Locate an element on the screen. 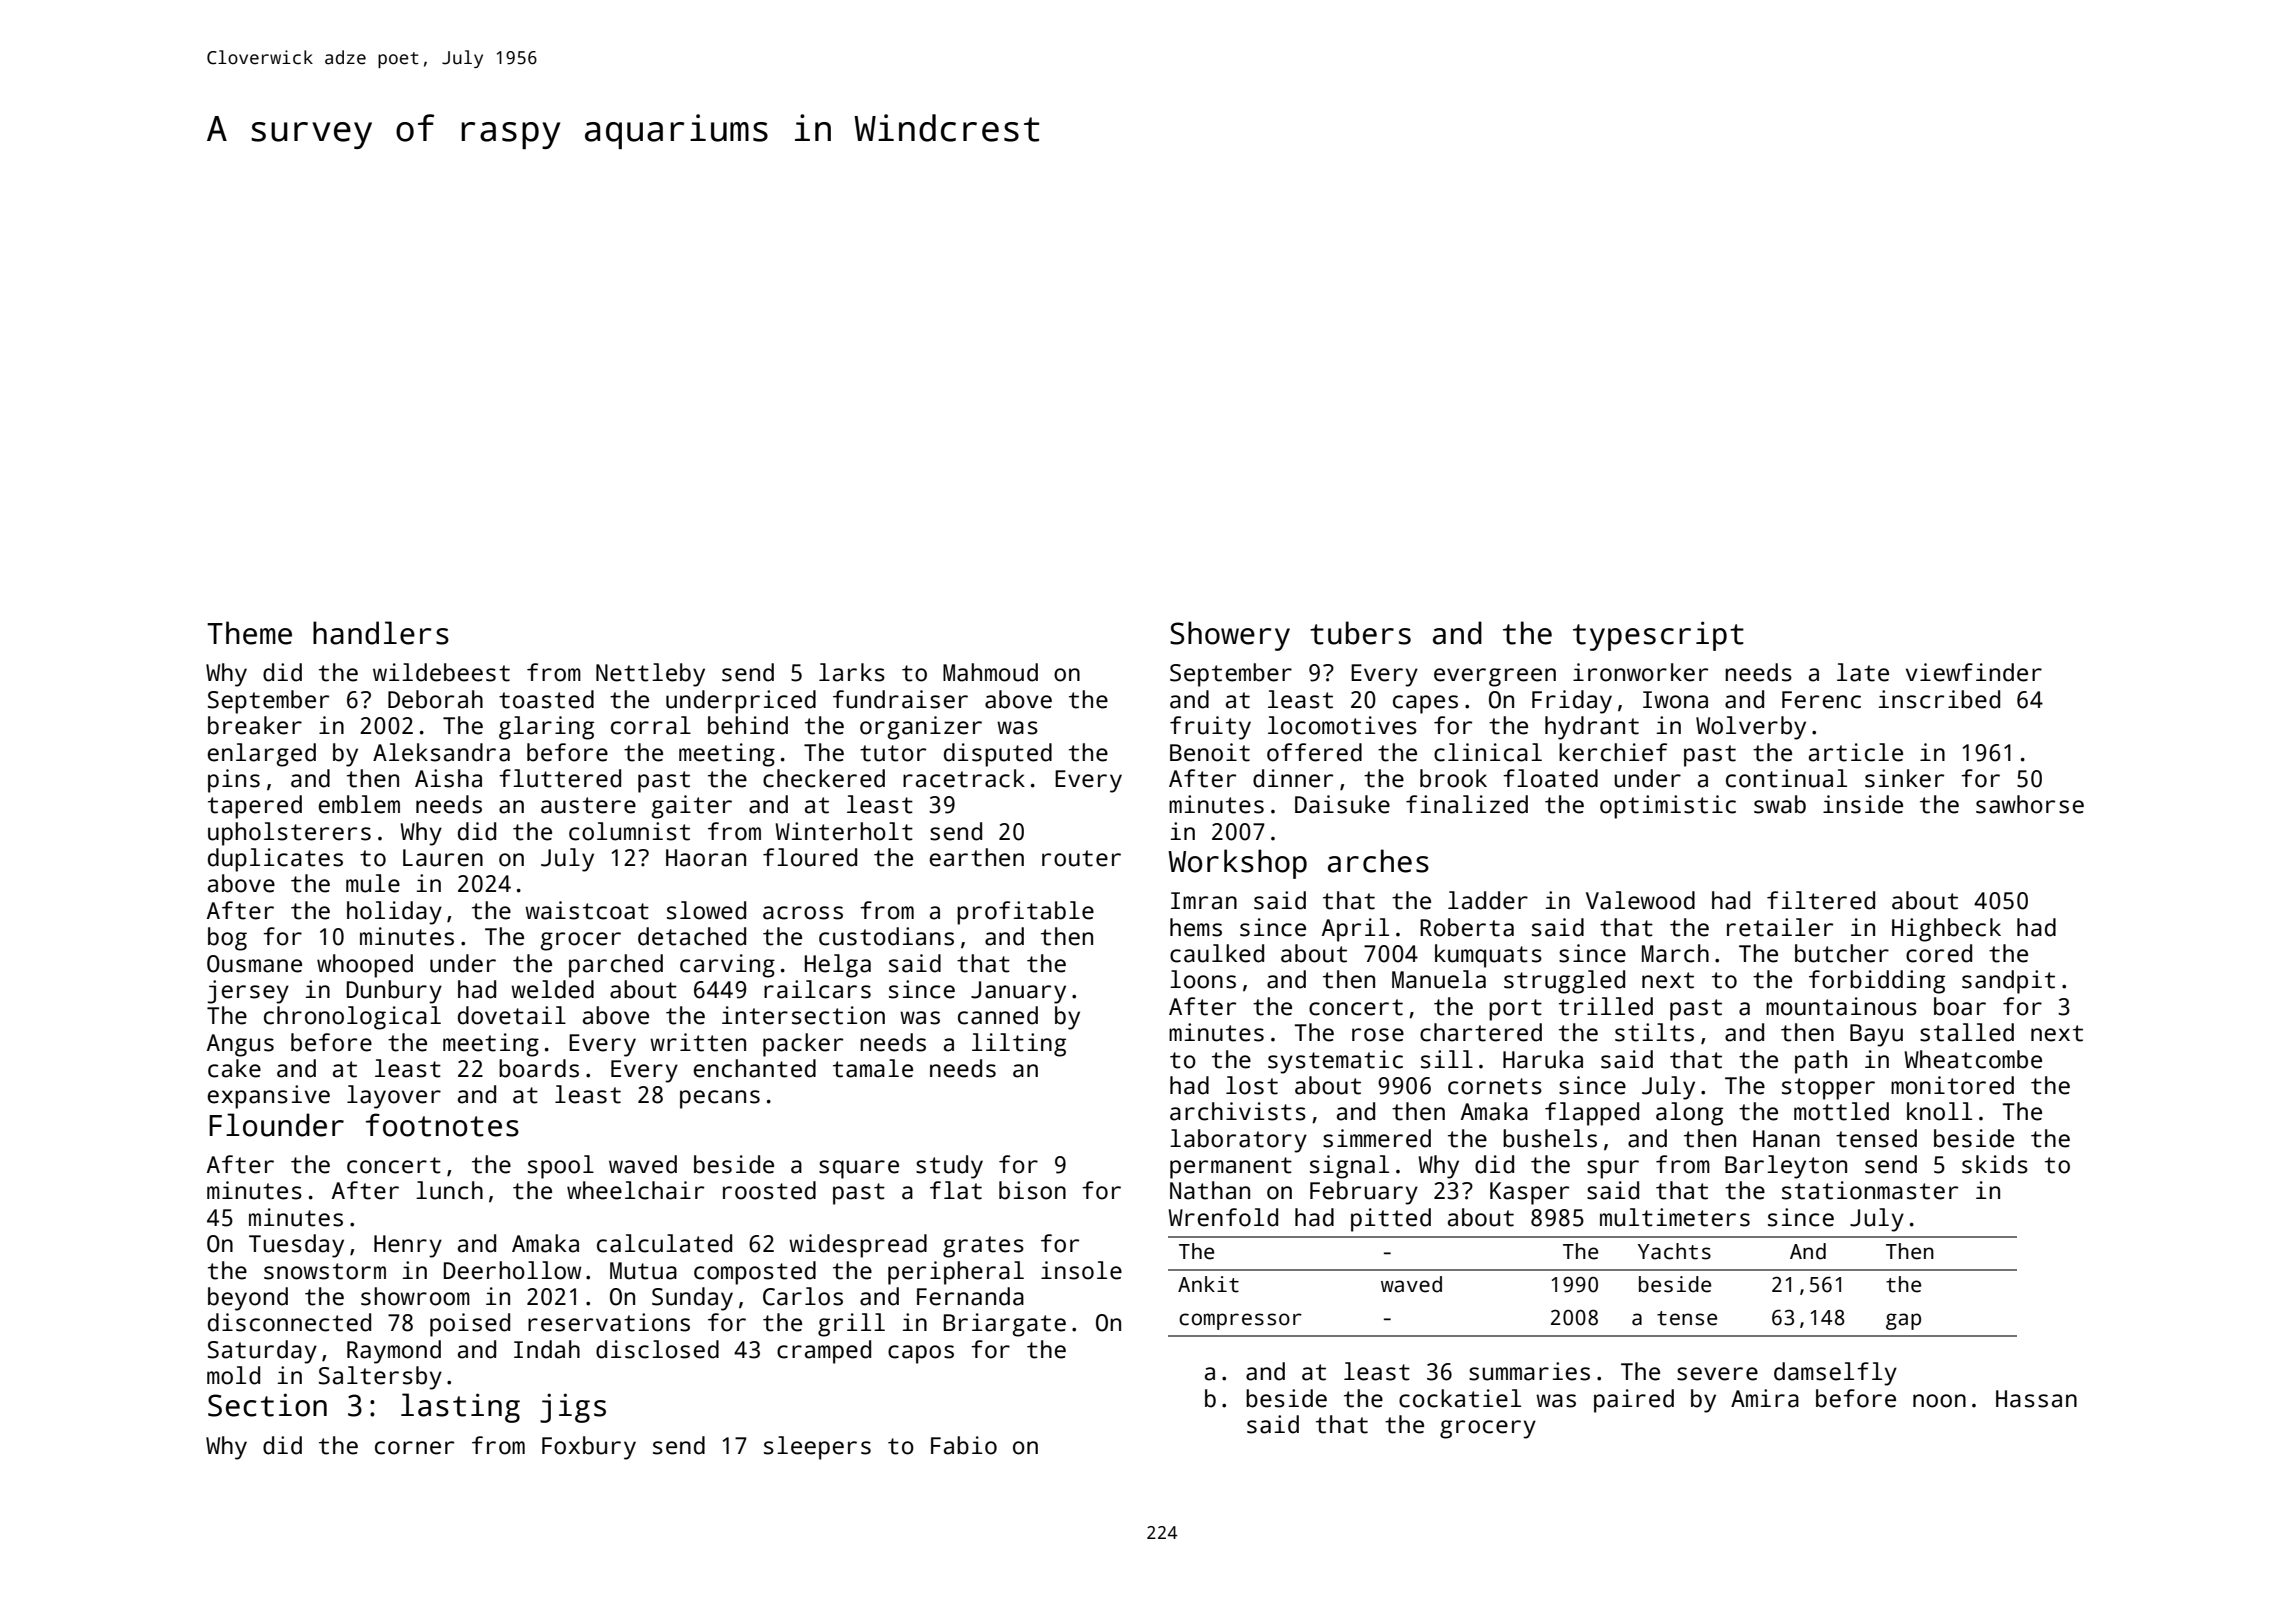  filtered is located at coordinates (1821, 900).
